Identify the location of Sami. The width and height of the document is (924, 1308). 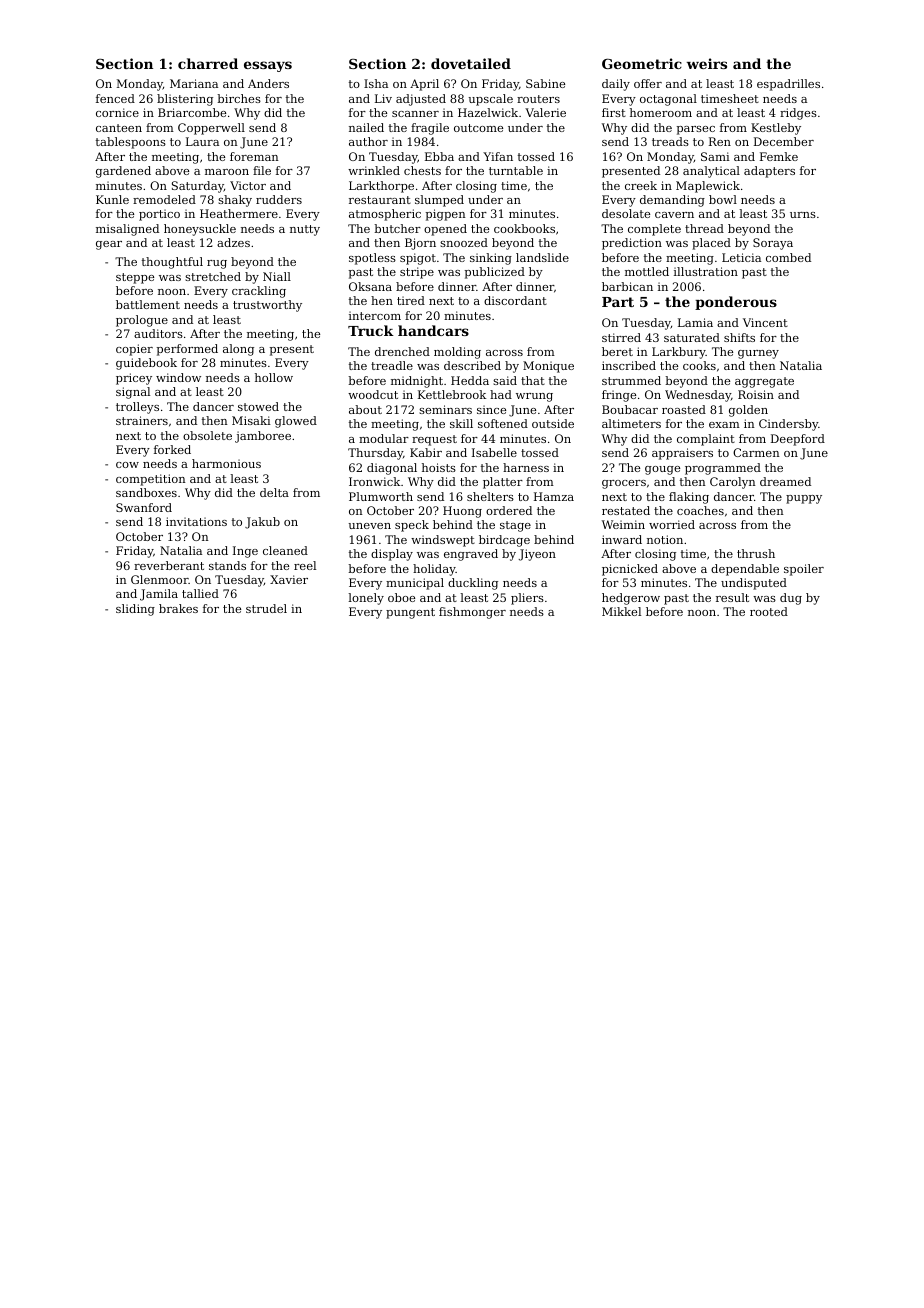
(715, 156).
